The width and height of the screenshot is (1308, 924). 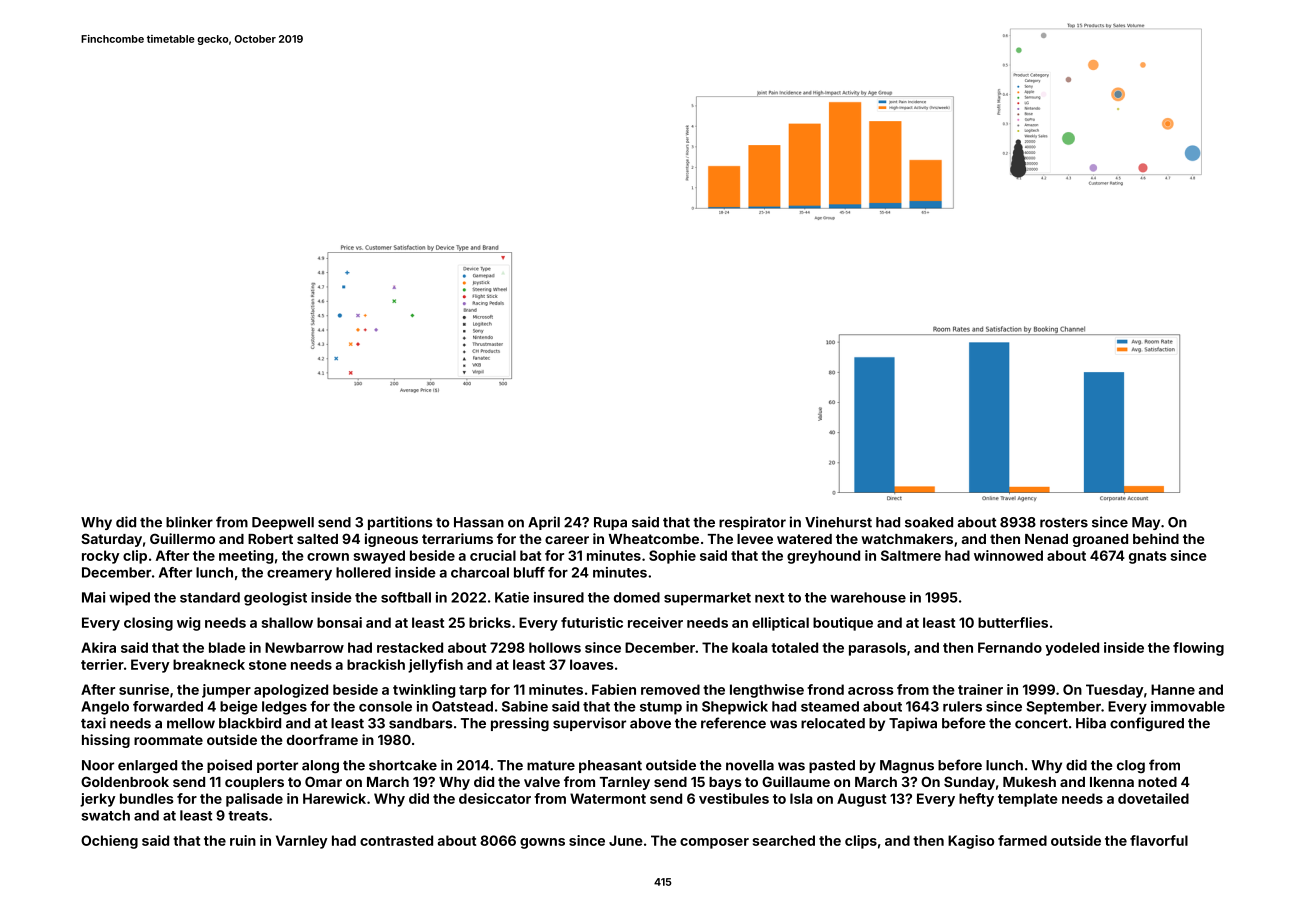 What do you see at coordinates (714, 843) in the screenshot?
I see `composer` at bounding box center [714, 843].
